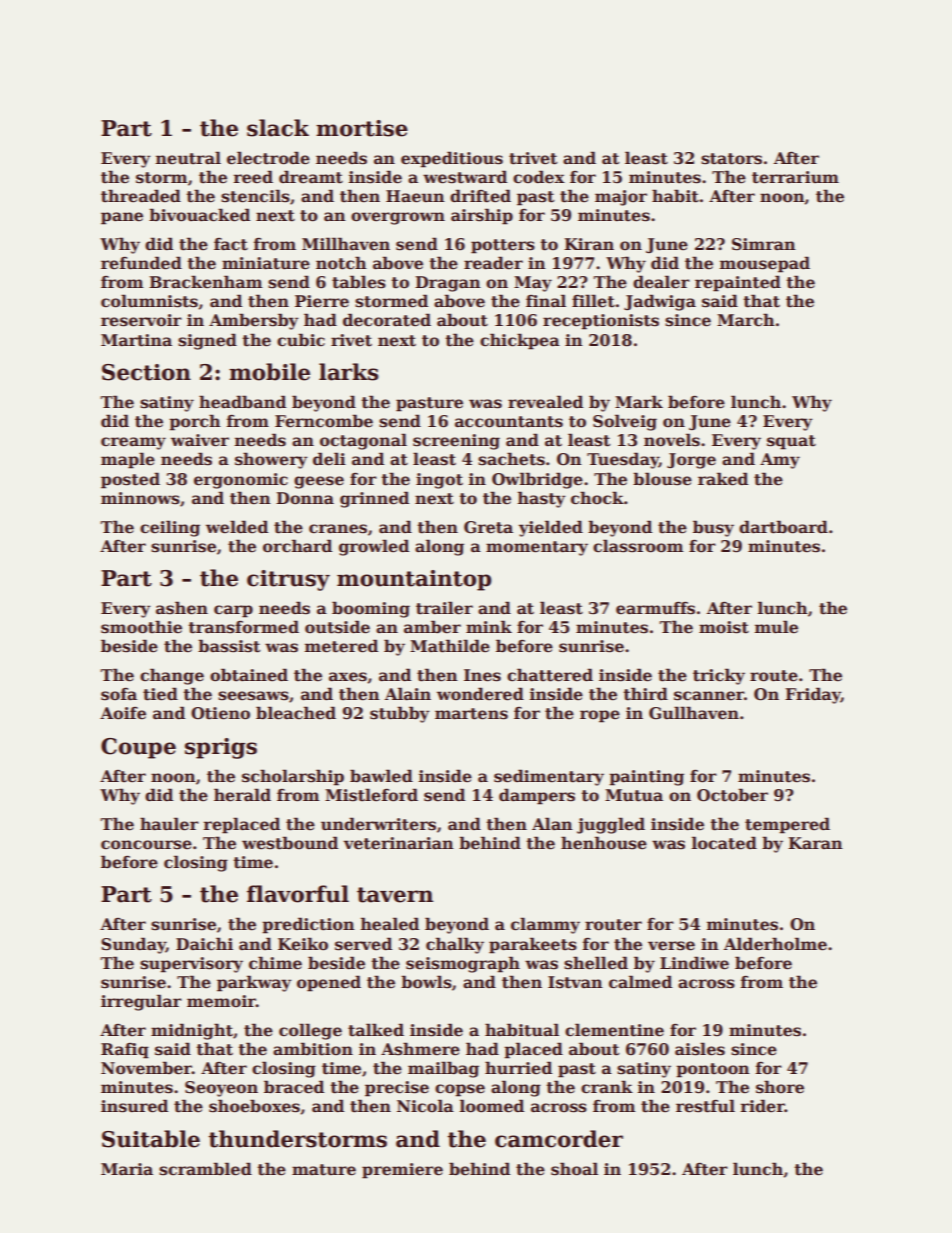 Image resolution: width=952 pixels, height=1233 pixels. What do you see at coordinates (795, 177) in the image?
I see `terrarium` at bounding box center [795, 177].
